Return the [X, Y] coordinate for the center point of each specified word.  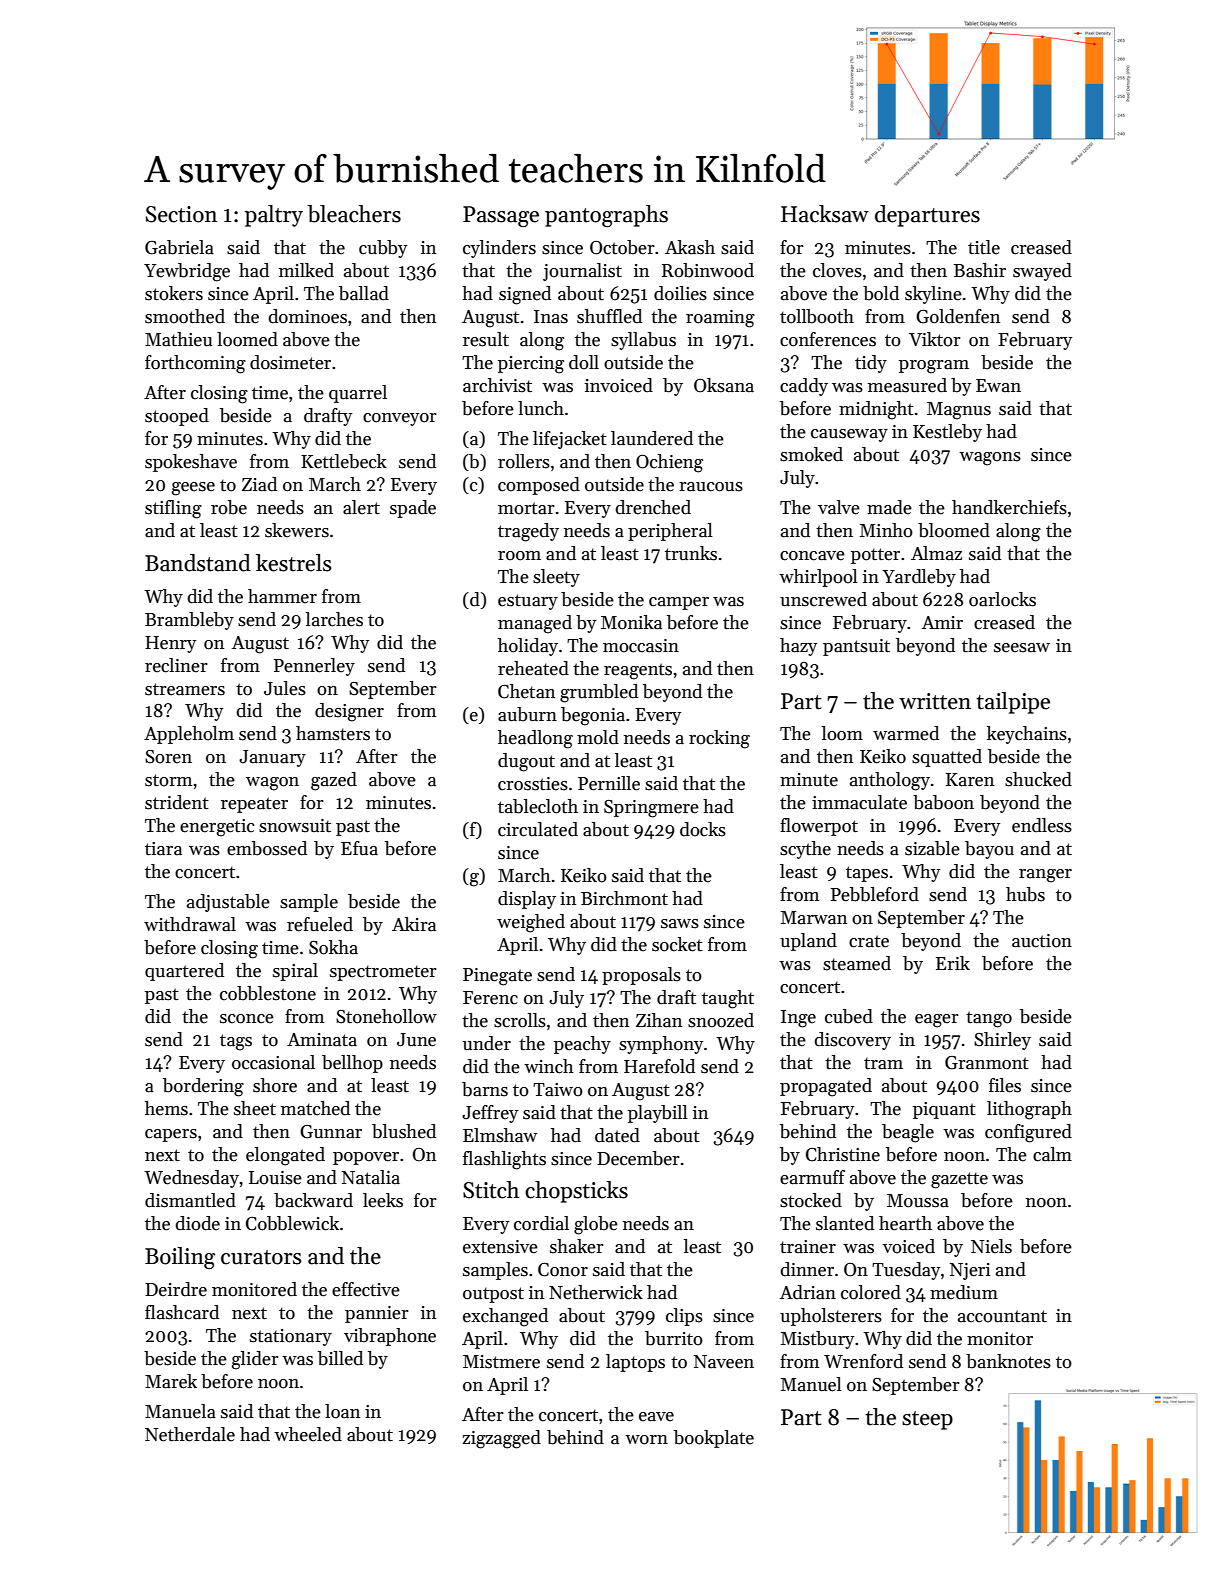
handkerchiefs [1009, 507]
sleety [556, 578]
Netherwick [596, 1292]
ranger [1045, 876]
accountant [1002, 1316]
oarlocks [1002, 599]
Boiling [180, 1258]
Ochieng [669, 463]
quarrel [358, 394]
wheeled [308, 1434]
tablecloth [538, 806]
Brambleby [189, 621]
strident [177, 802]
